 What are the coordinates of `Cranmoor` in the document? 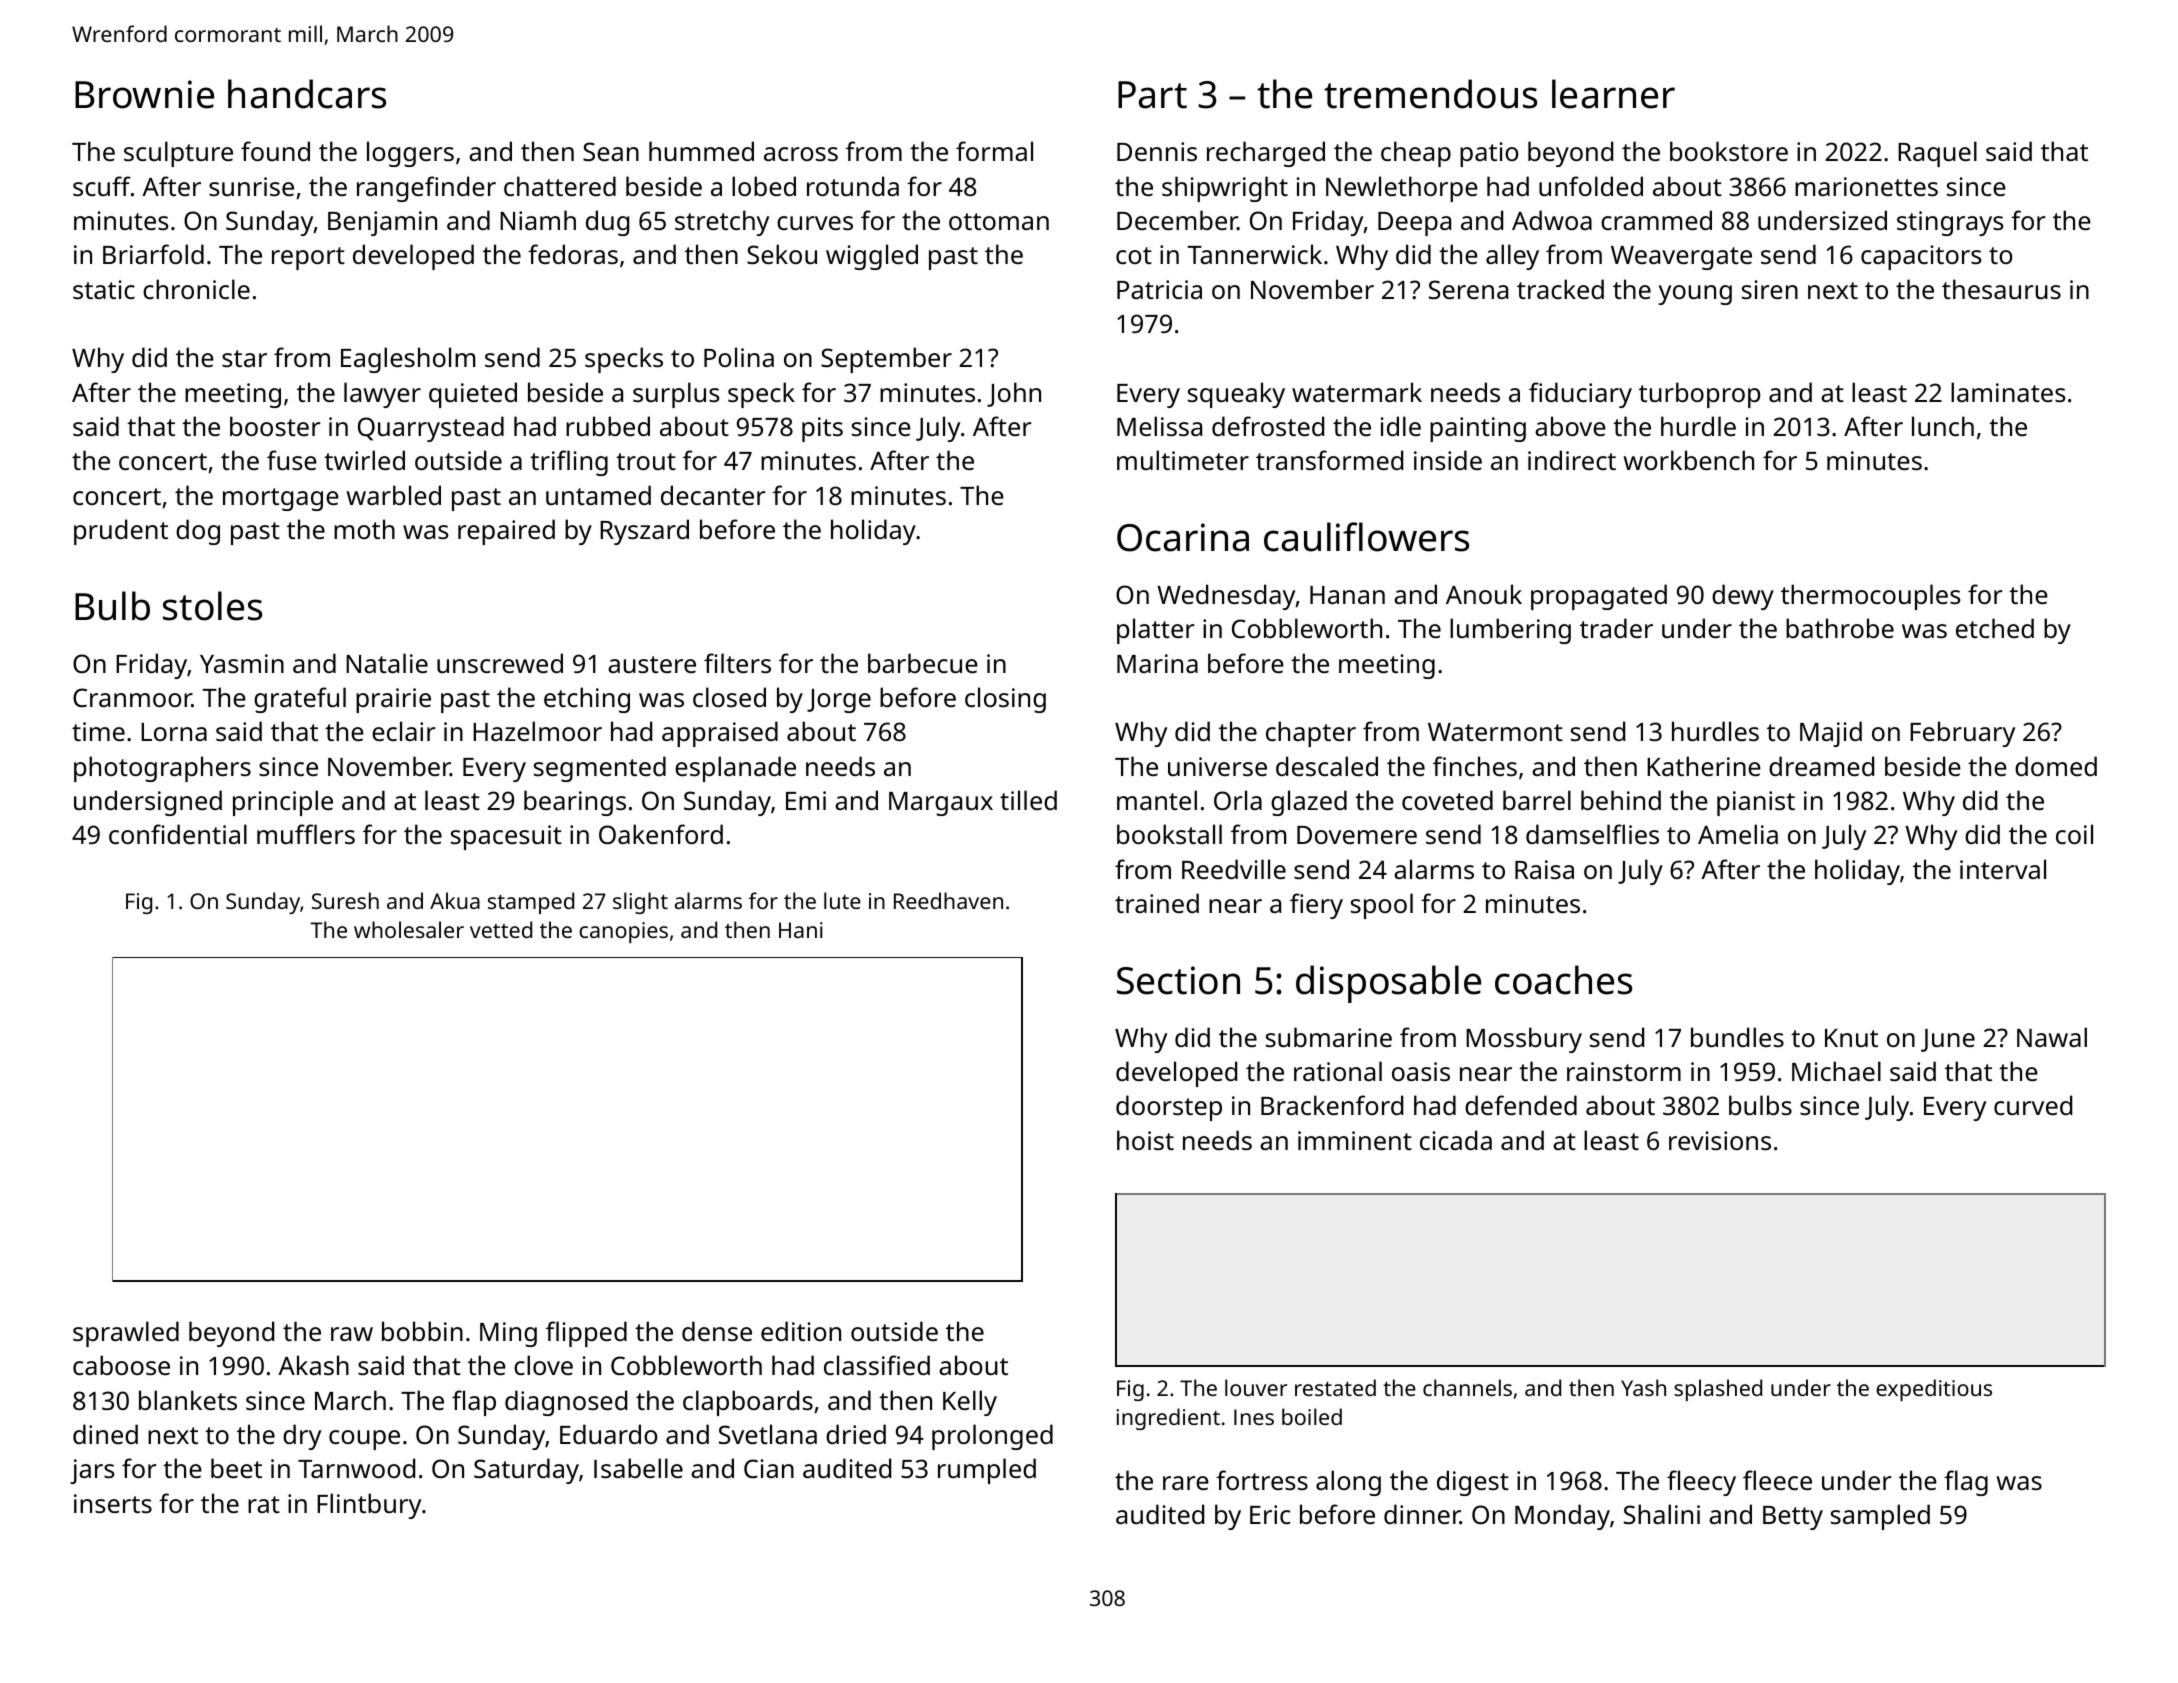 It's located at (132, 697).
